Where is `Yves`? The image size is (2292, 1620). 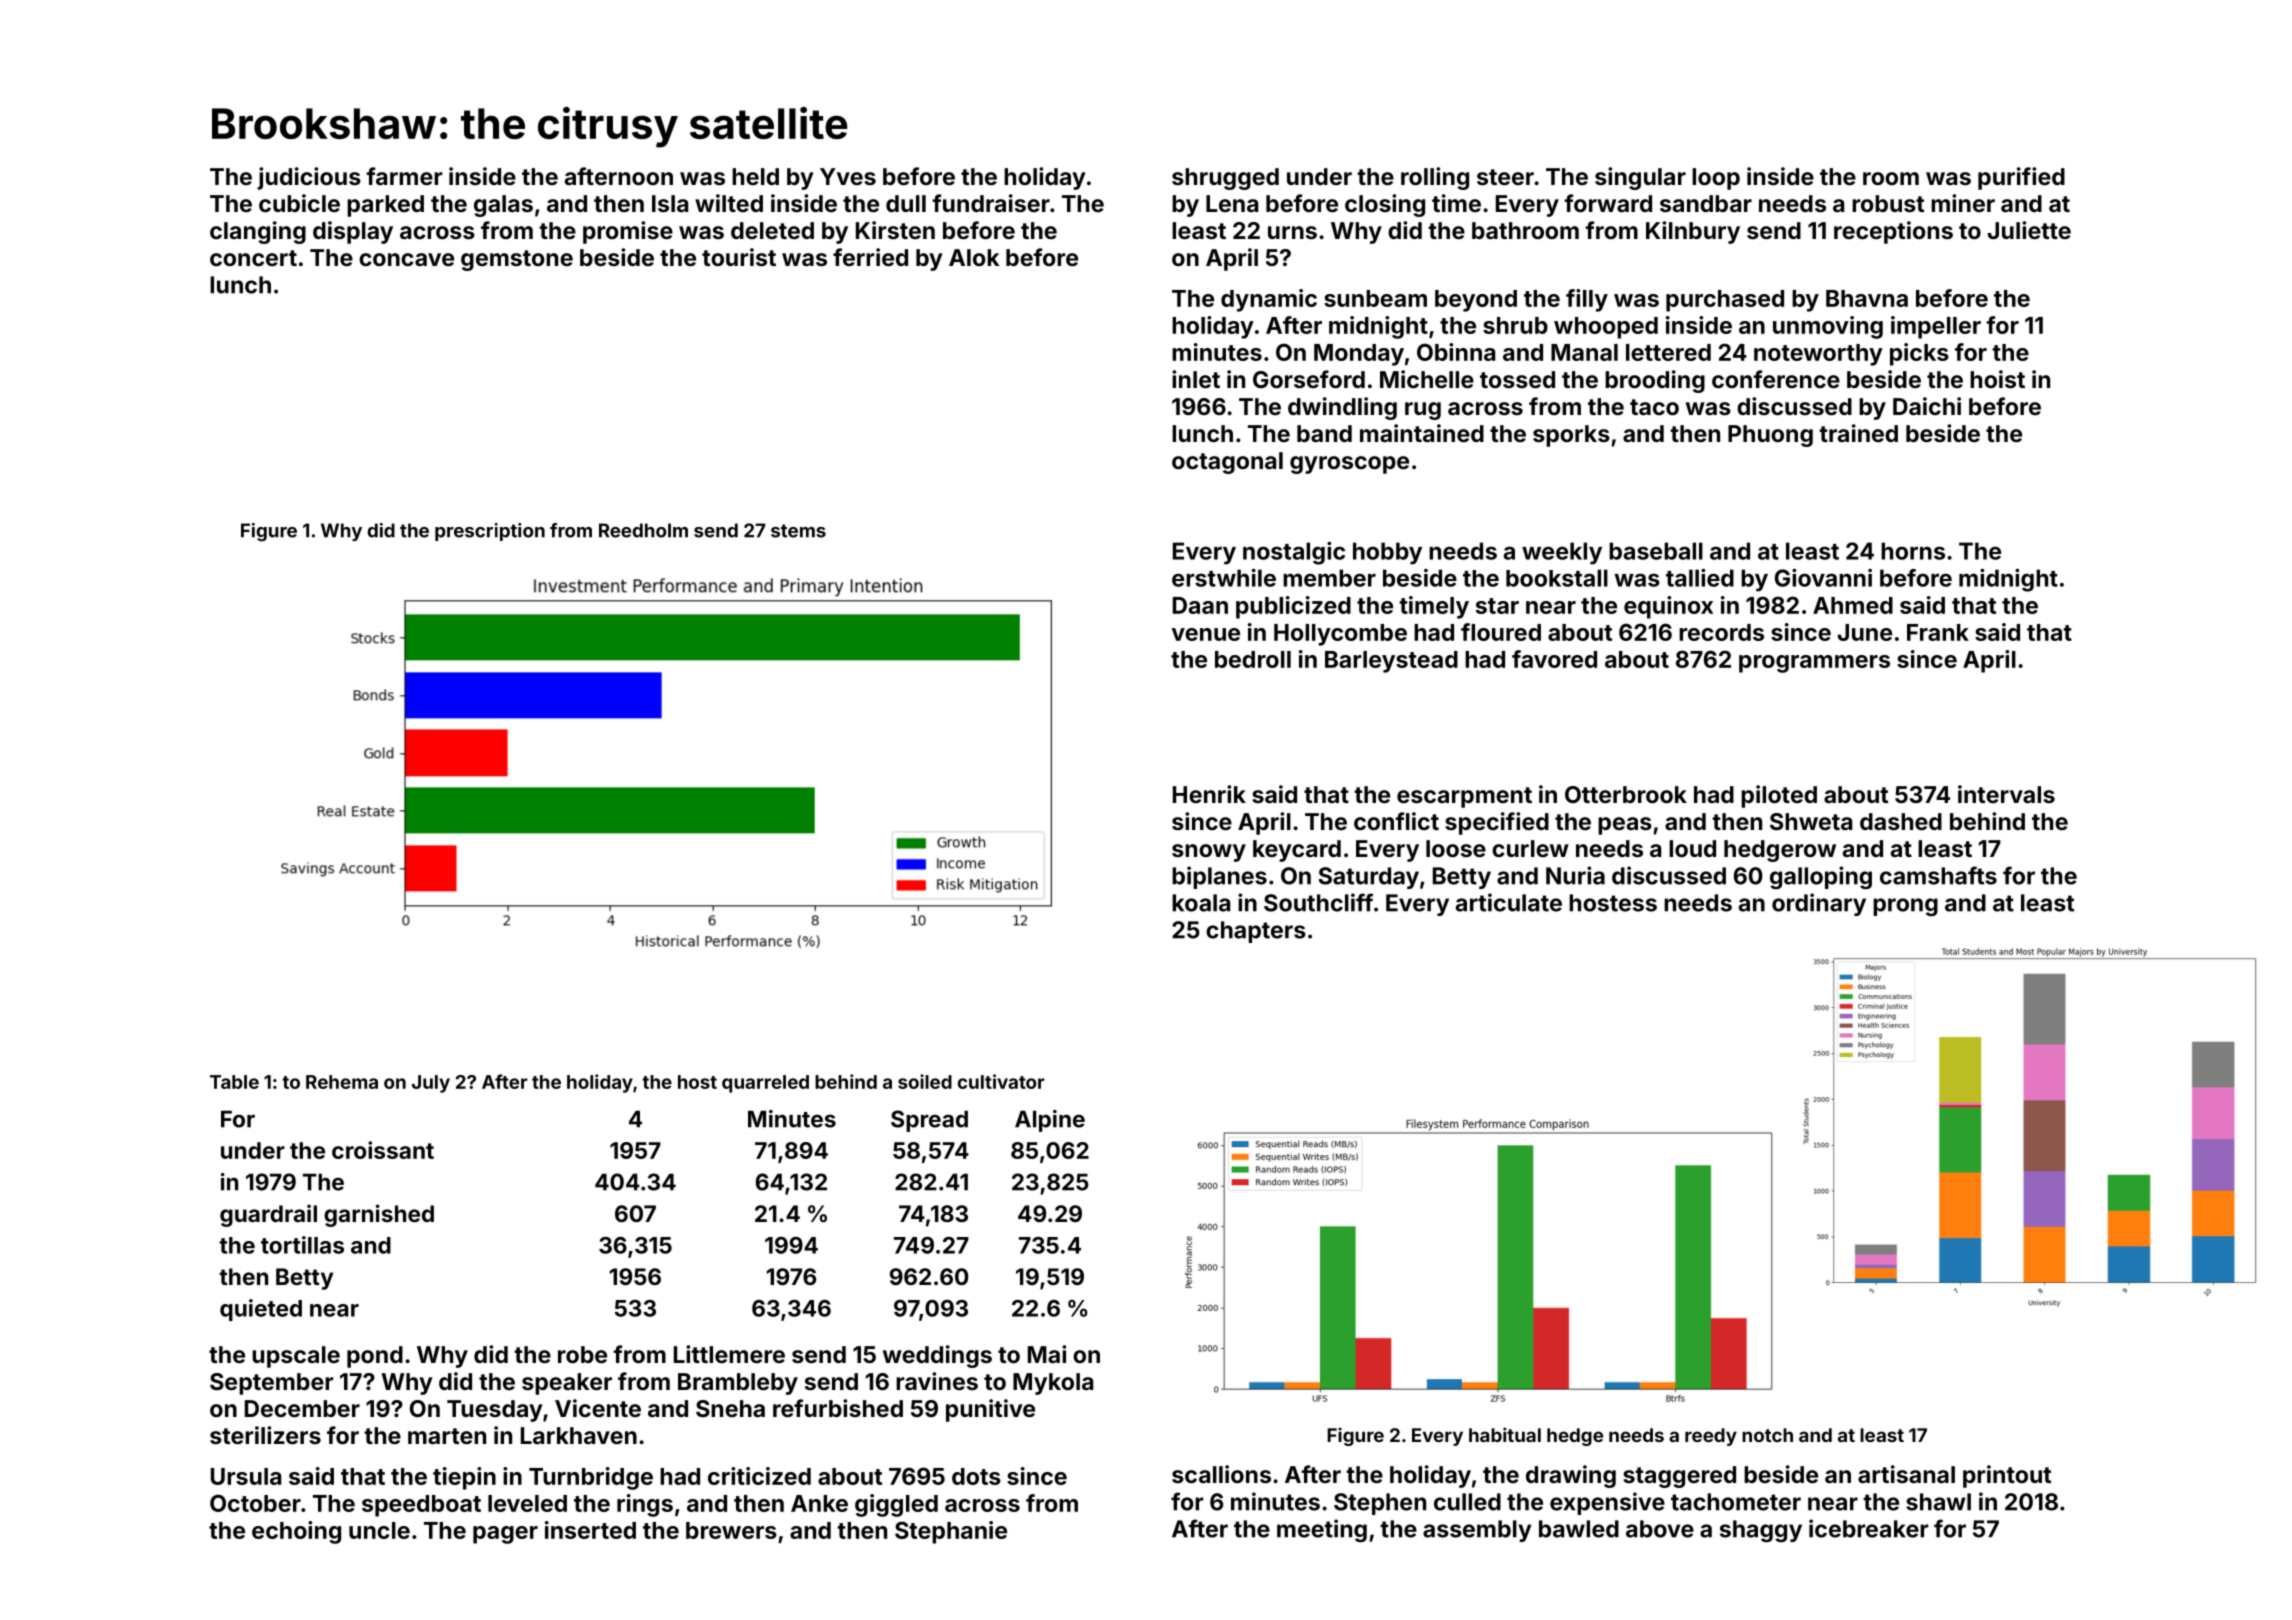
Yves is located at coordinates (848, 176).
